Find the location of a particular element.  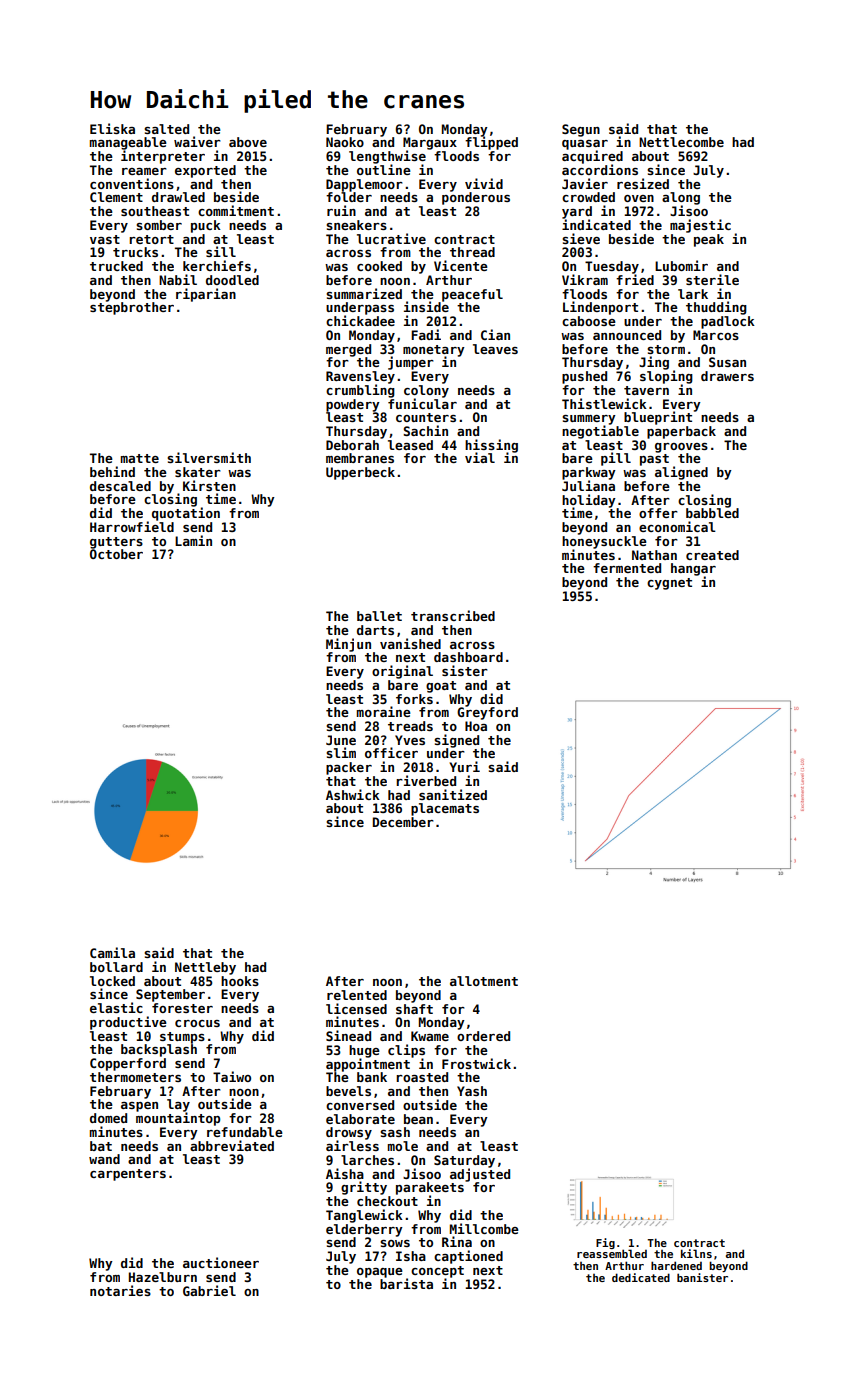

commitment is located at coordinates (236, 210).
